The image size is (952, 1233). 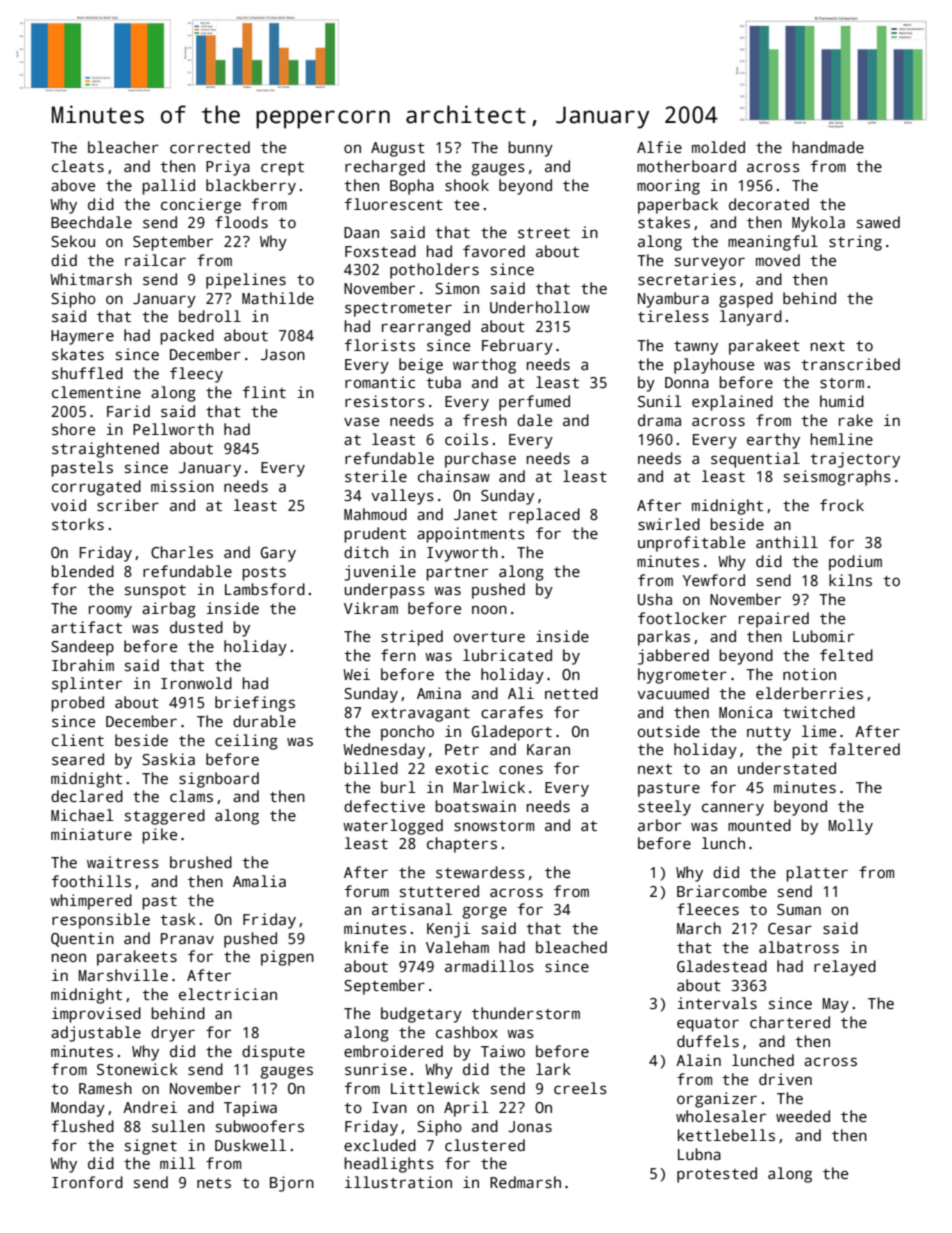 What do you see at coordinates (210, 147) in the screenshot?
I see `corrected` at bounding box center [210, 147].
